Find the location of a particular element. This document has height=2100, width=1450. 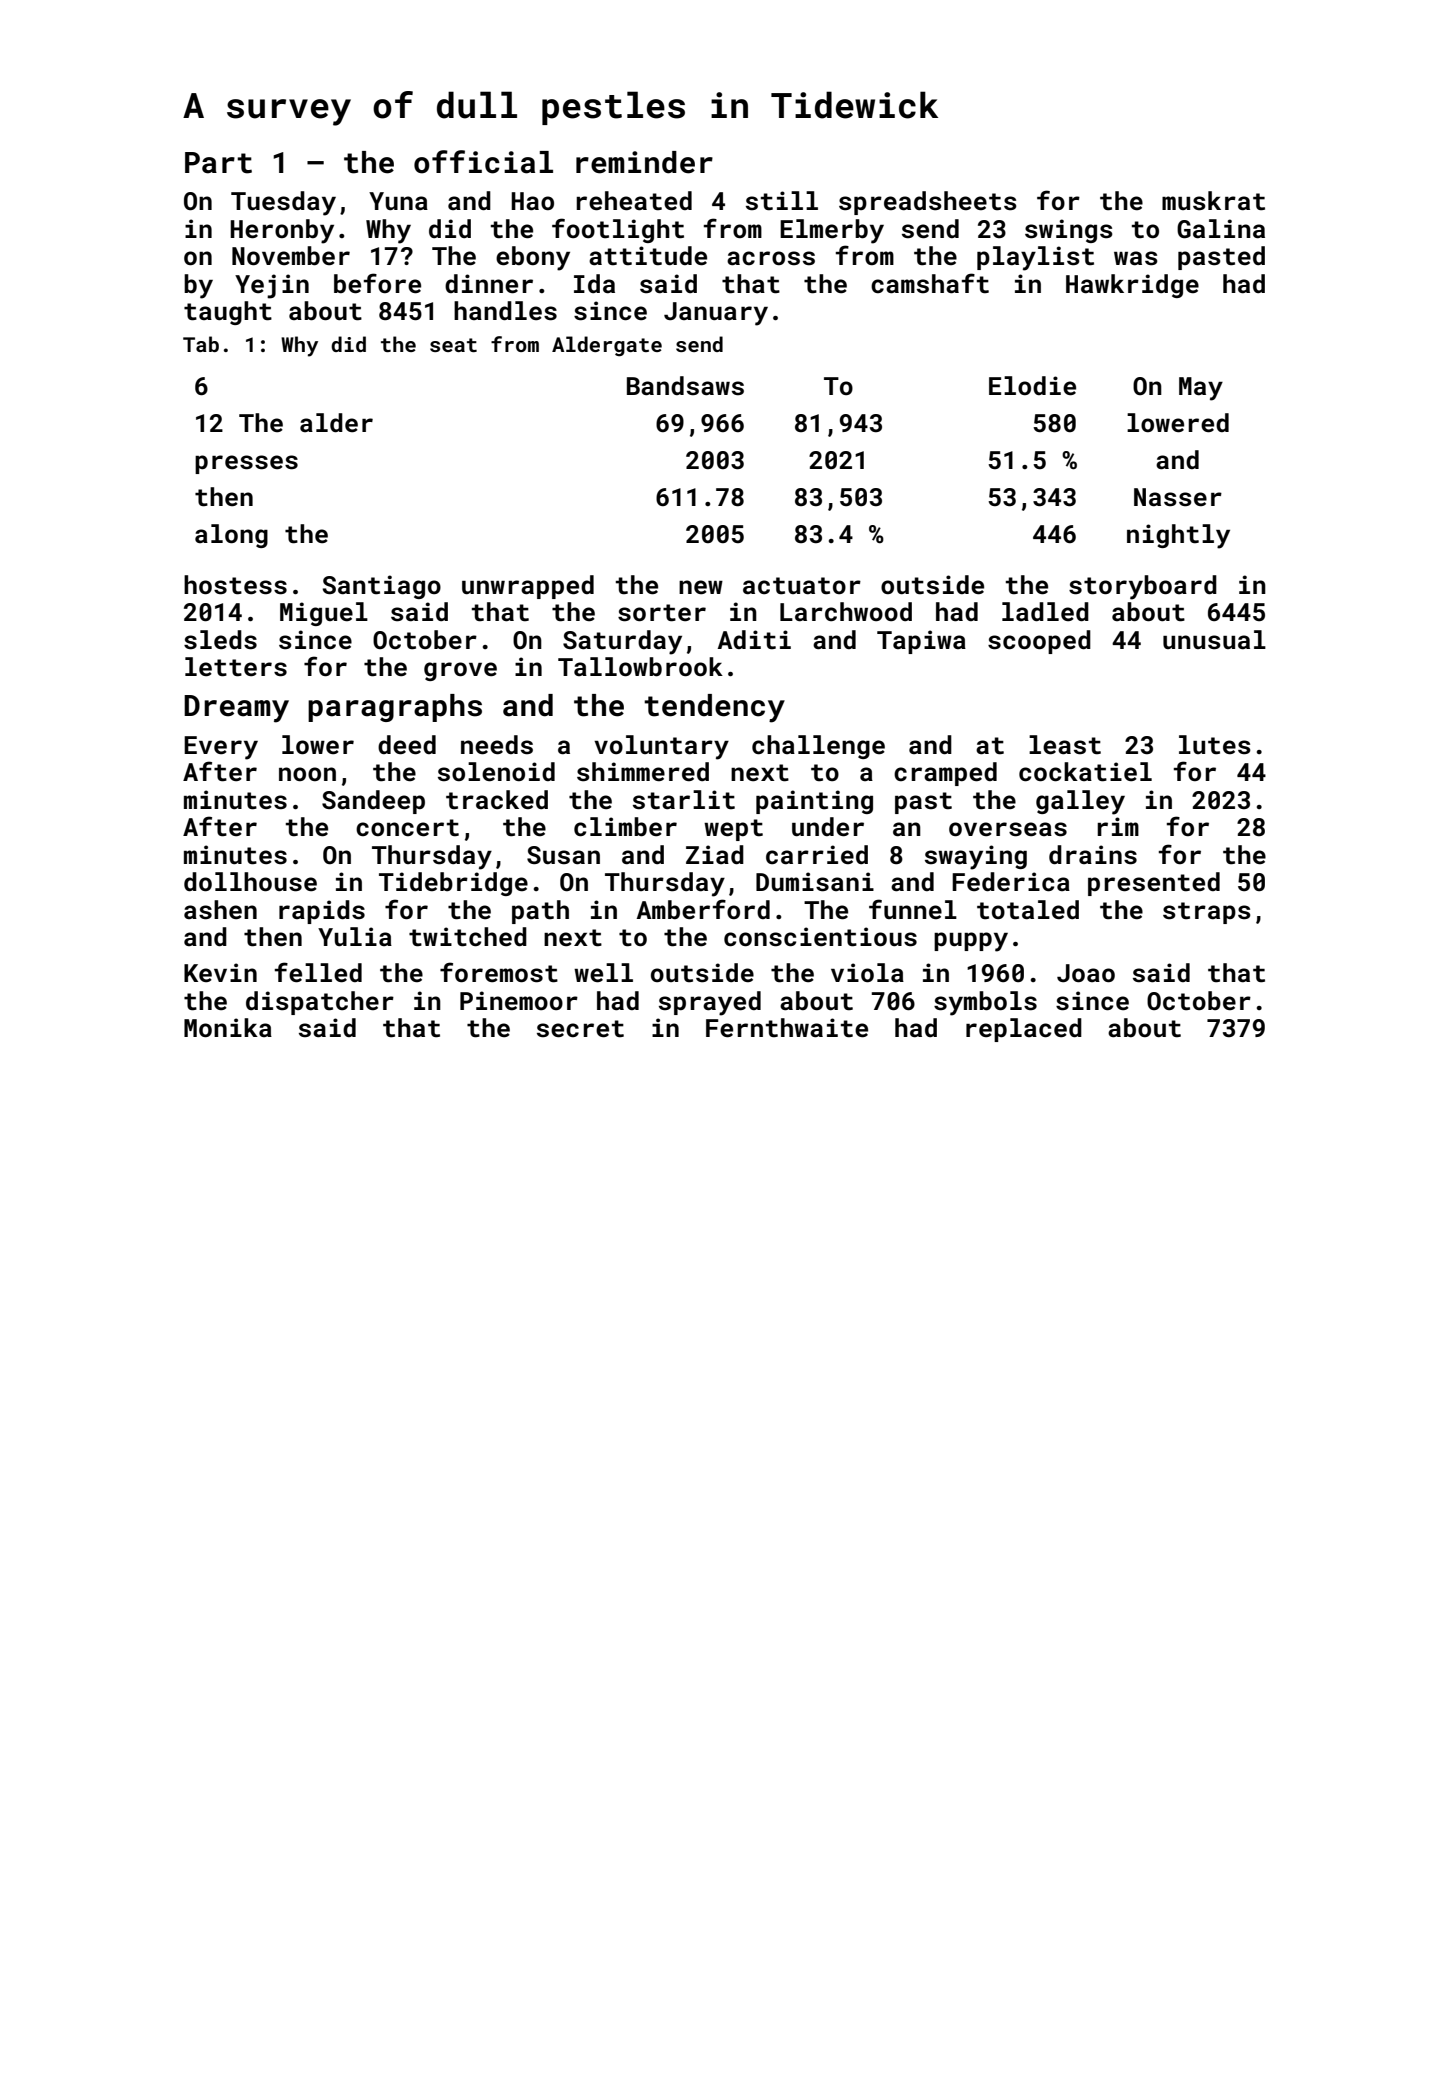

Monika is located at coordinates (228, 1027).
